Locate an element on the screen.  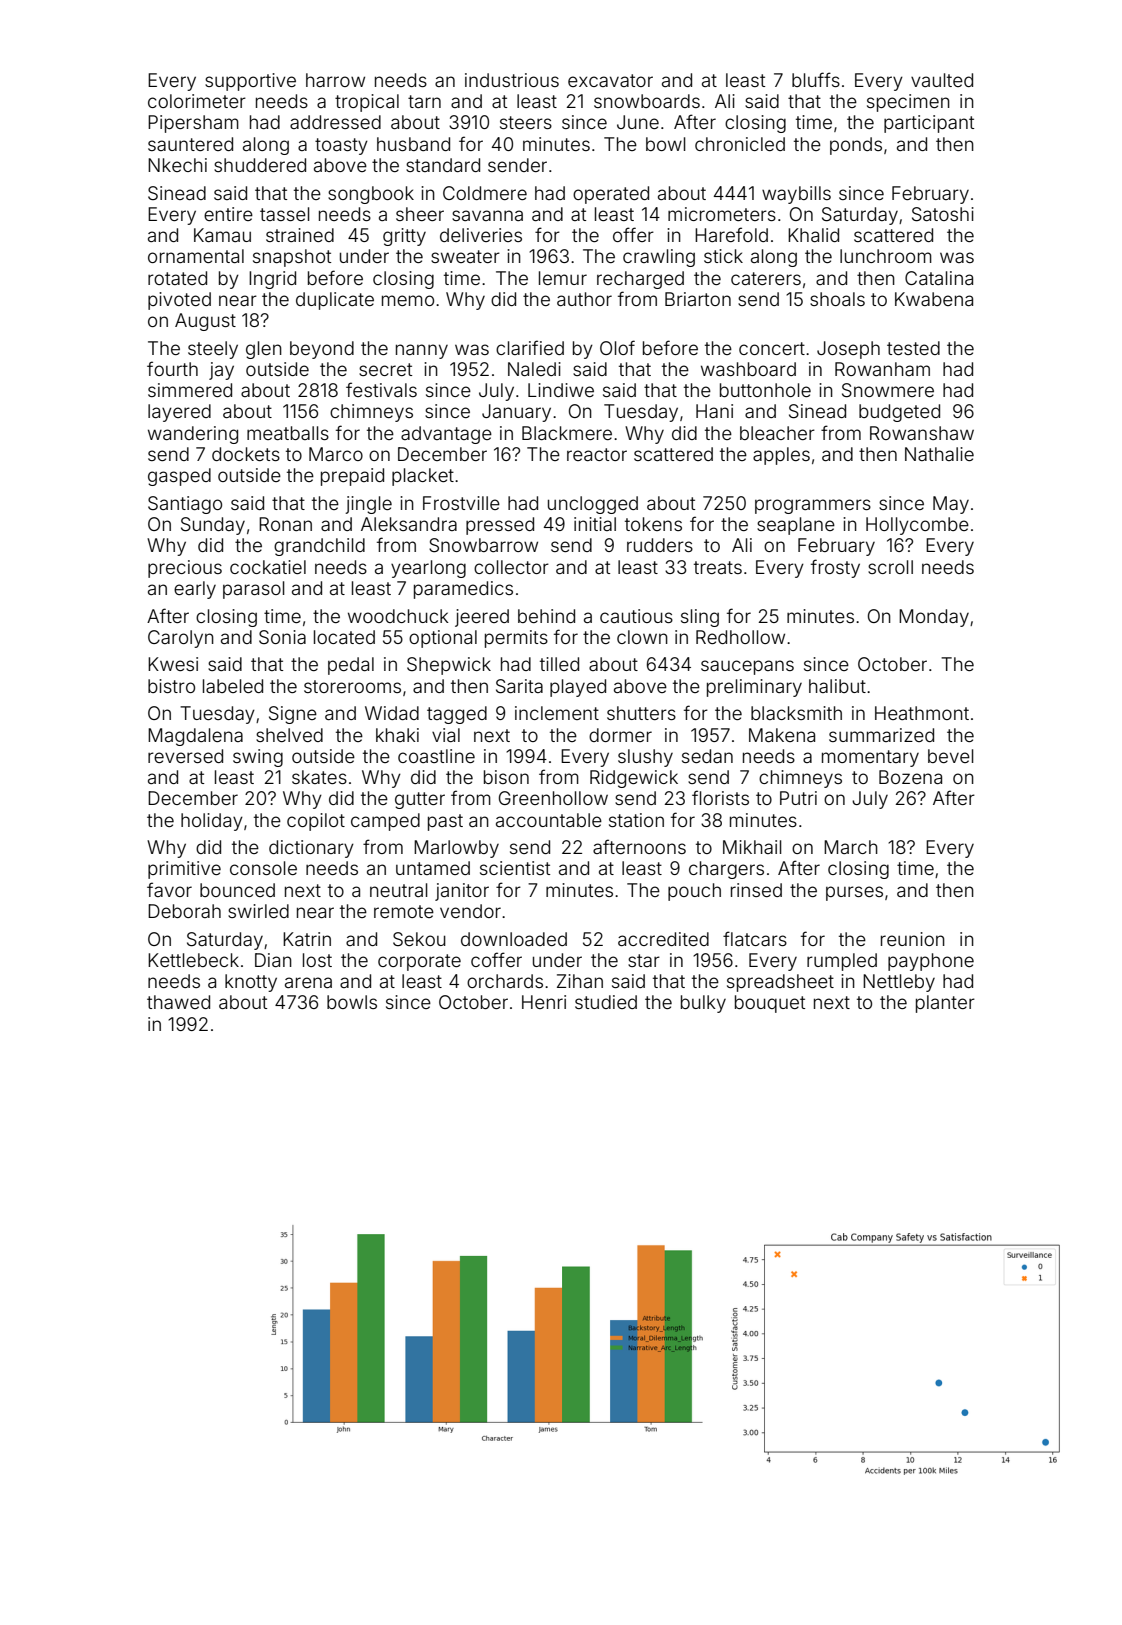
Hollycombe is located at coordinates (917, 526).
